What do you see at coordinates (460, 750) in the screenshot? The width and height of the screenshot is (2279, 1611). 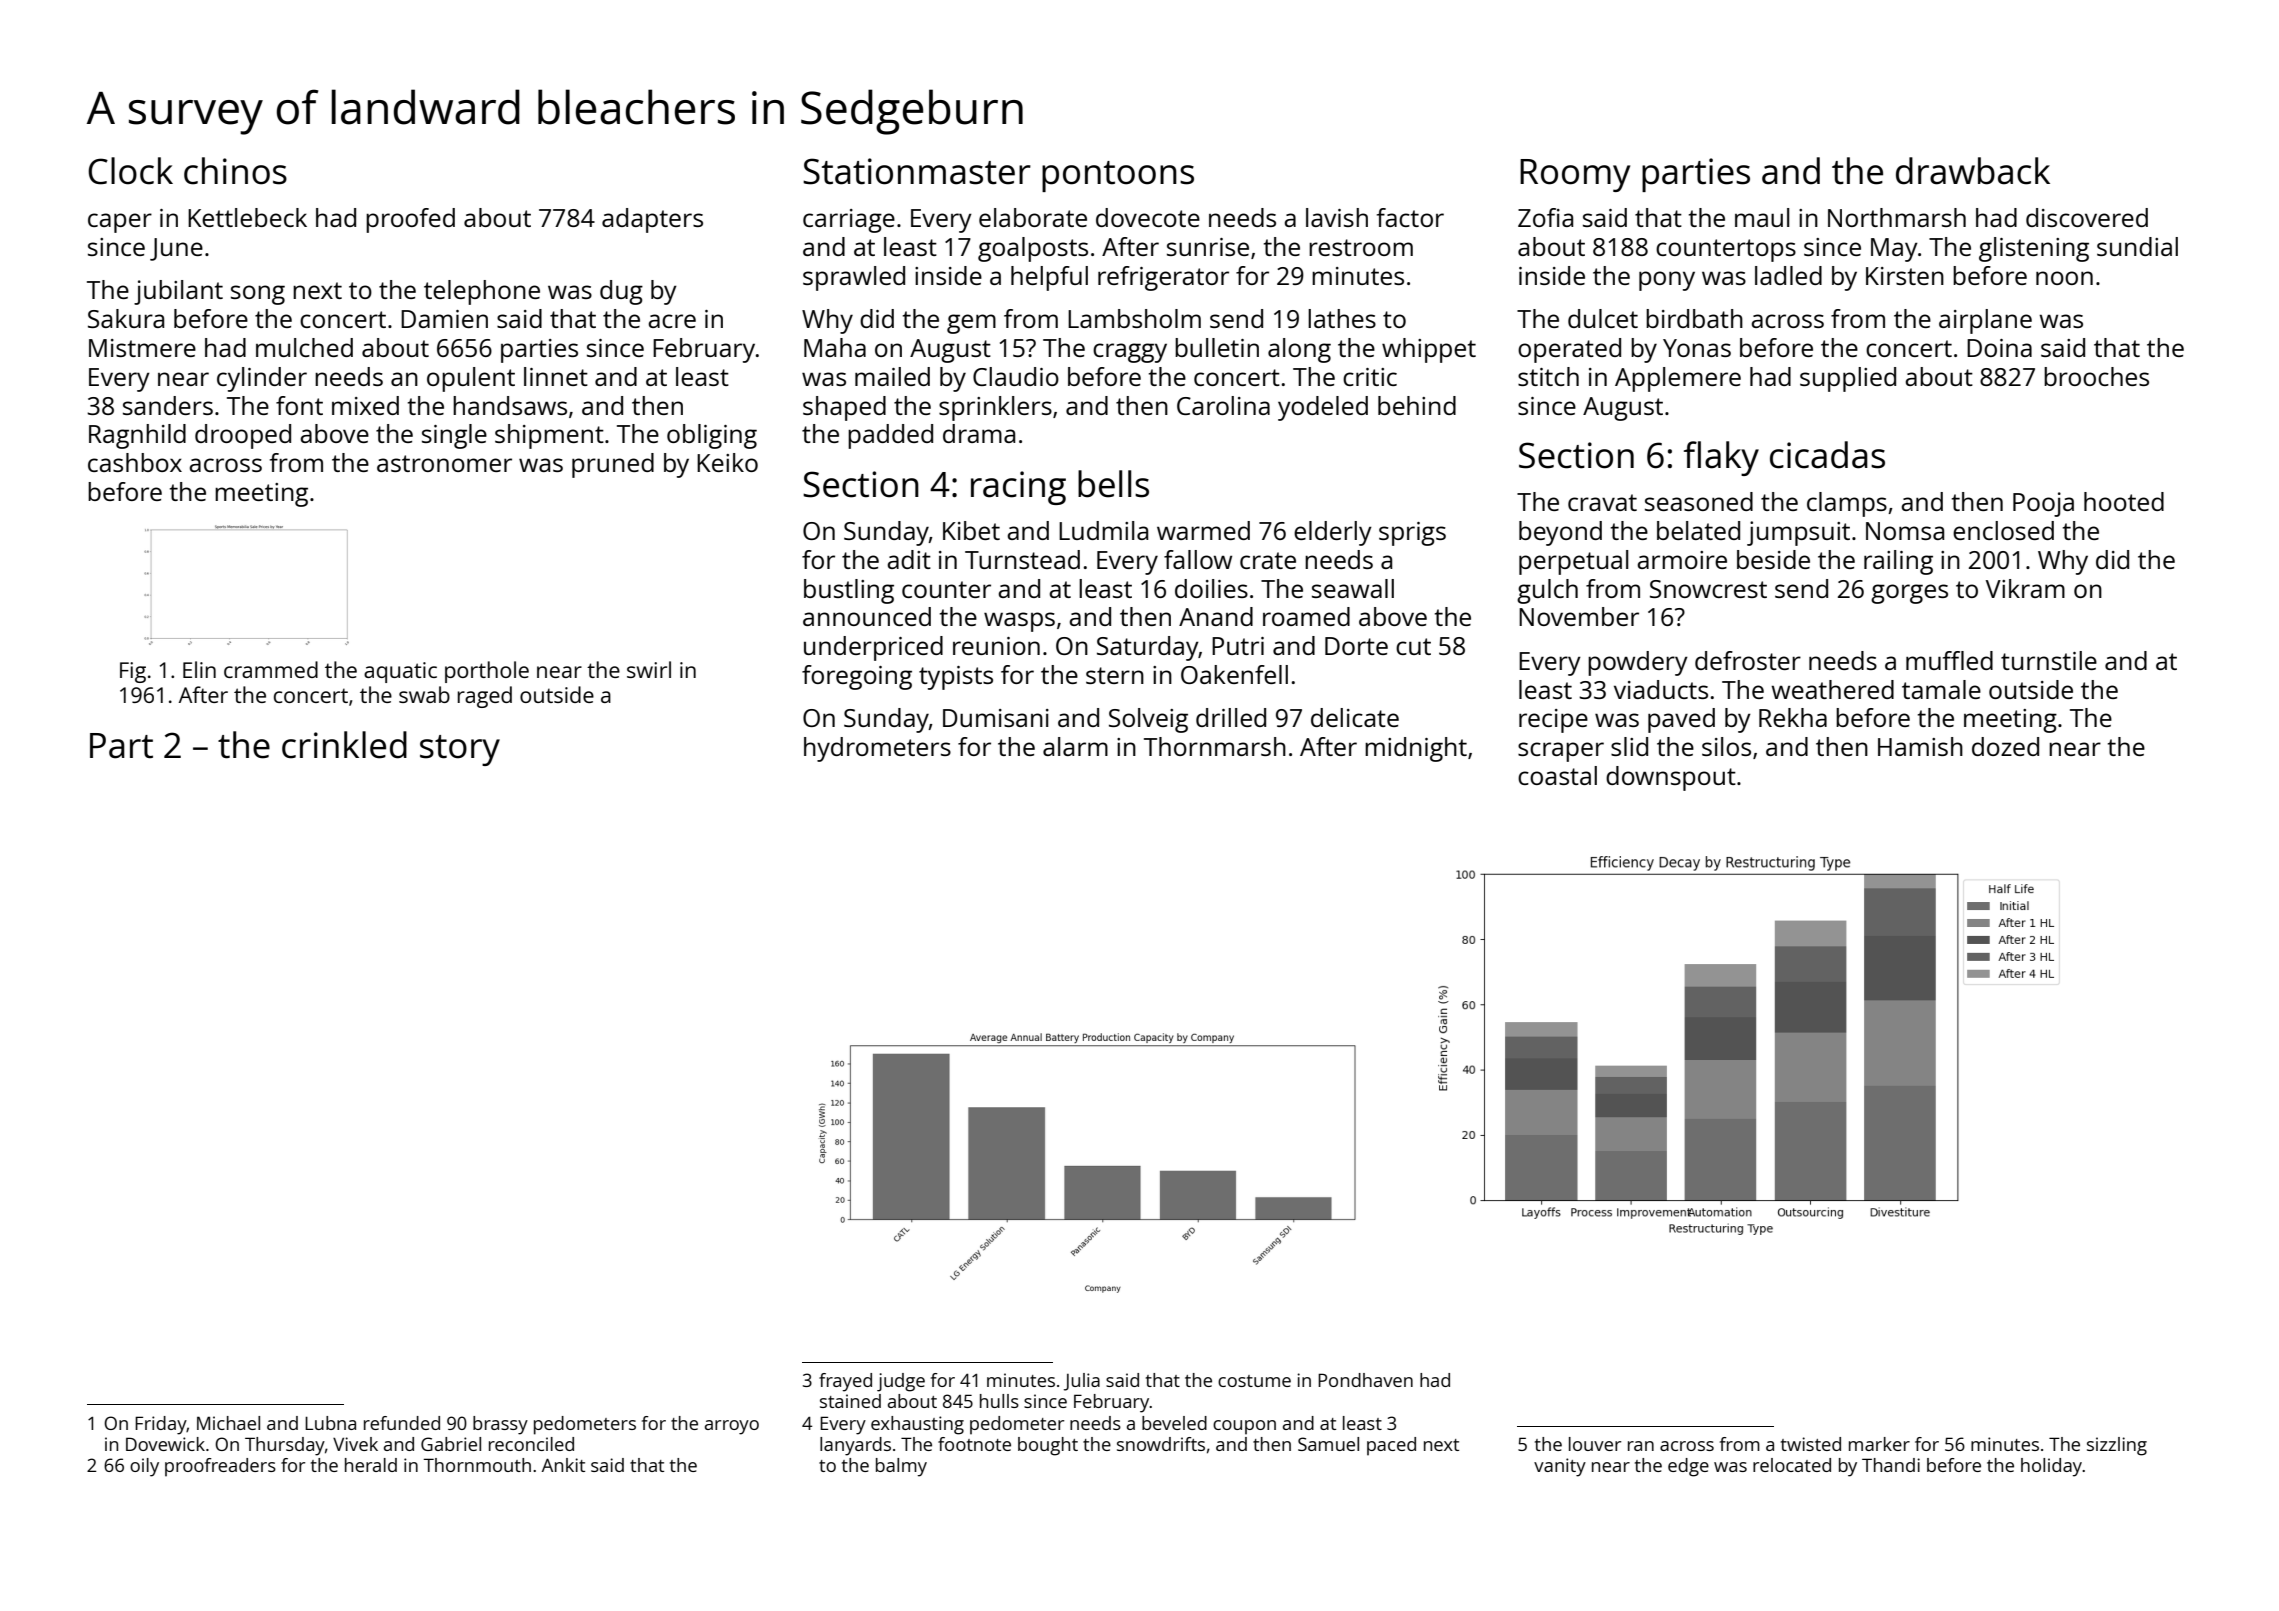 I see `story` at bounding box center [460, 750].
